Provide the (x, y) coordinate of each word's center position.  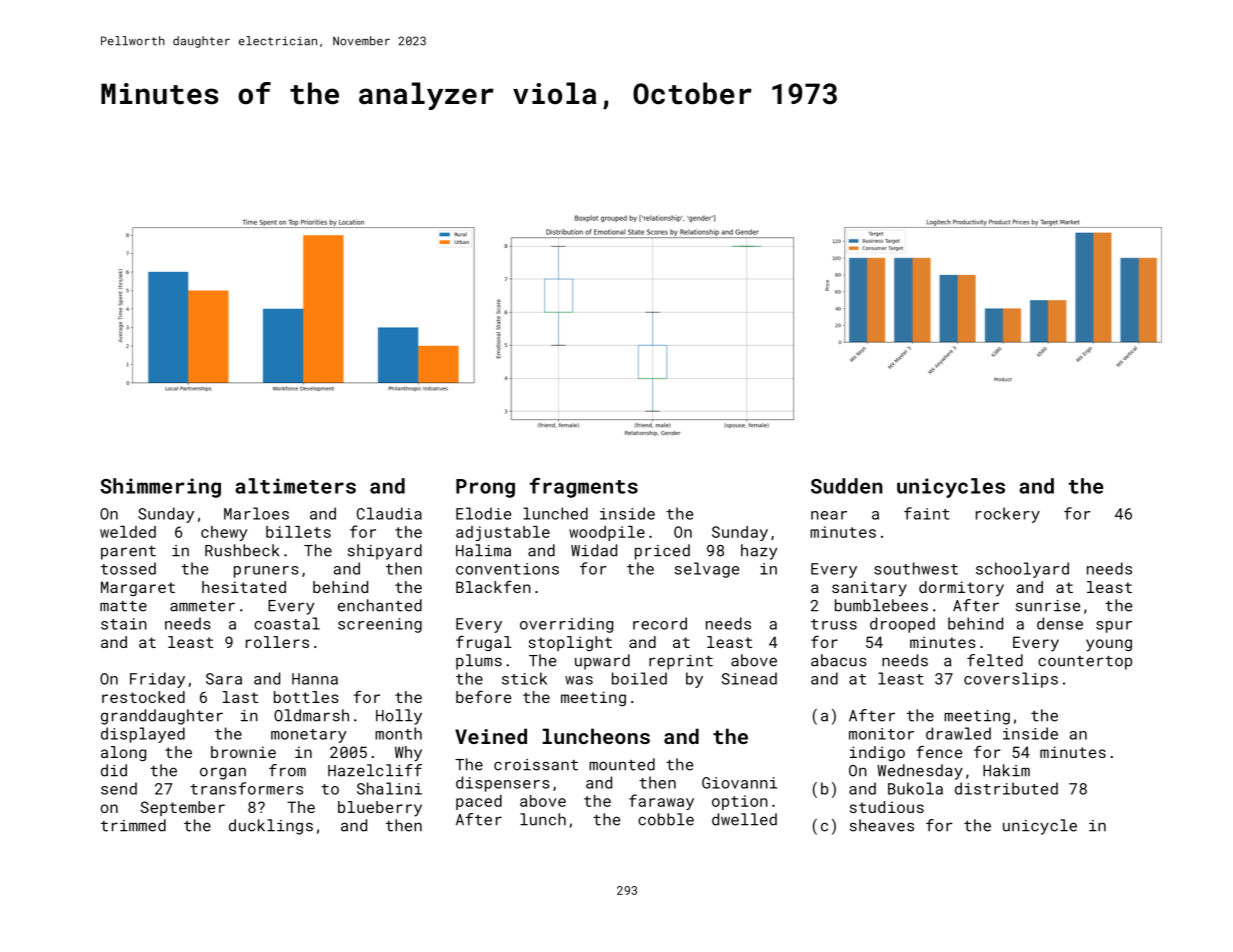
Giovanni (739, 783)
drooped (902, 625)
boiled (639, 678)
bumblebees (881, 605)
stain (124, 624)
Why (408, 754)
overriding (566, 625)
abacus (839, 660)
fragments (584, 488)
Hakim (1006, 770)
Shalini (389, 788)
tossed (128, 568)
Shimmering (160, 488)
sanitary (869, 589)
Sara (224, 679)
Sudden (847, 486)
